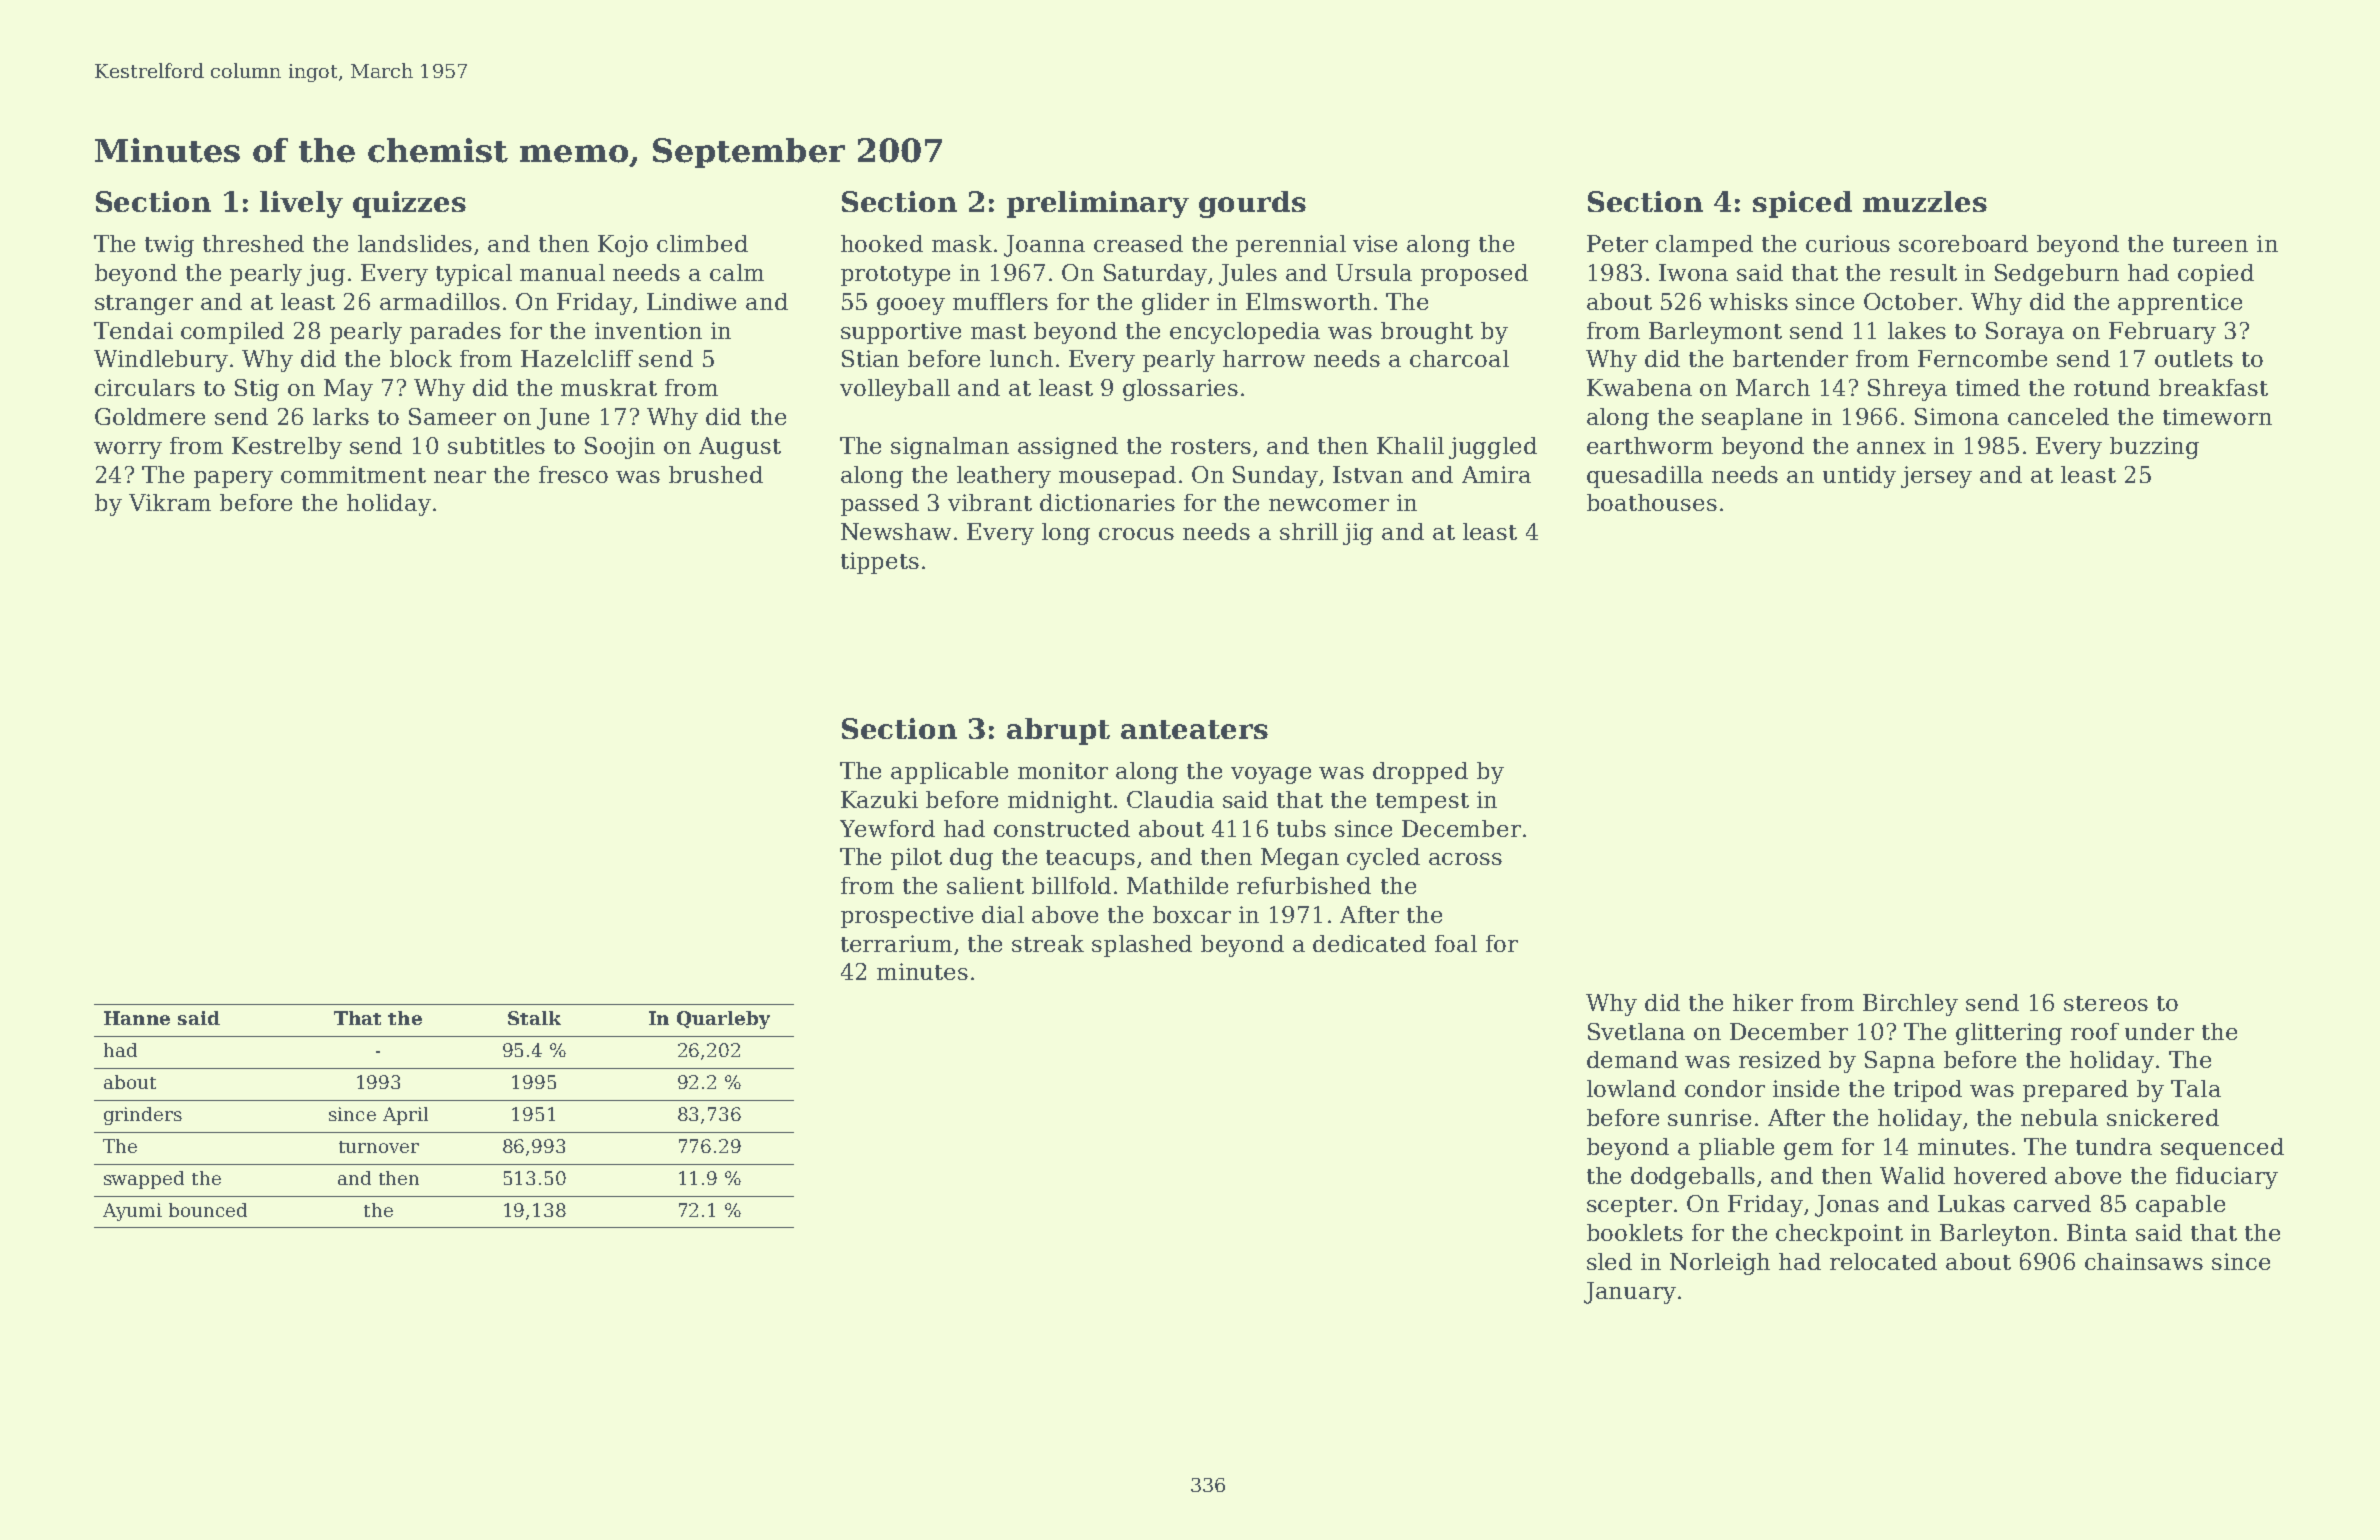 This document has width=2380, height=1540. What do you see at coordinates (2144, 1261) in the document?
I see `chainsaws` at bounding box center [2144, 1261].
